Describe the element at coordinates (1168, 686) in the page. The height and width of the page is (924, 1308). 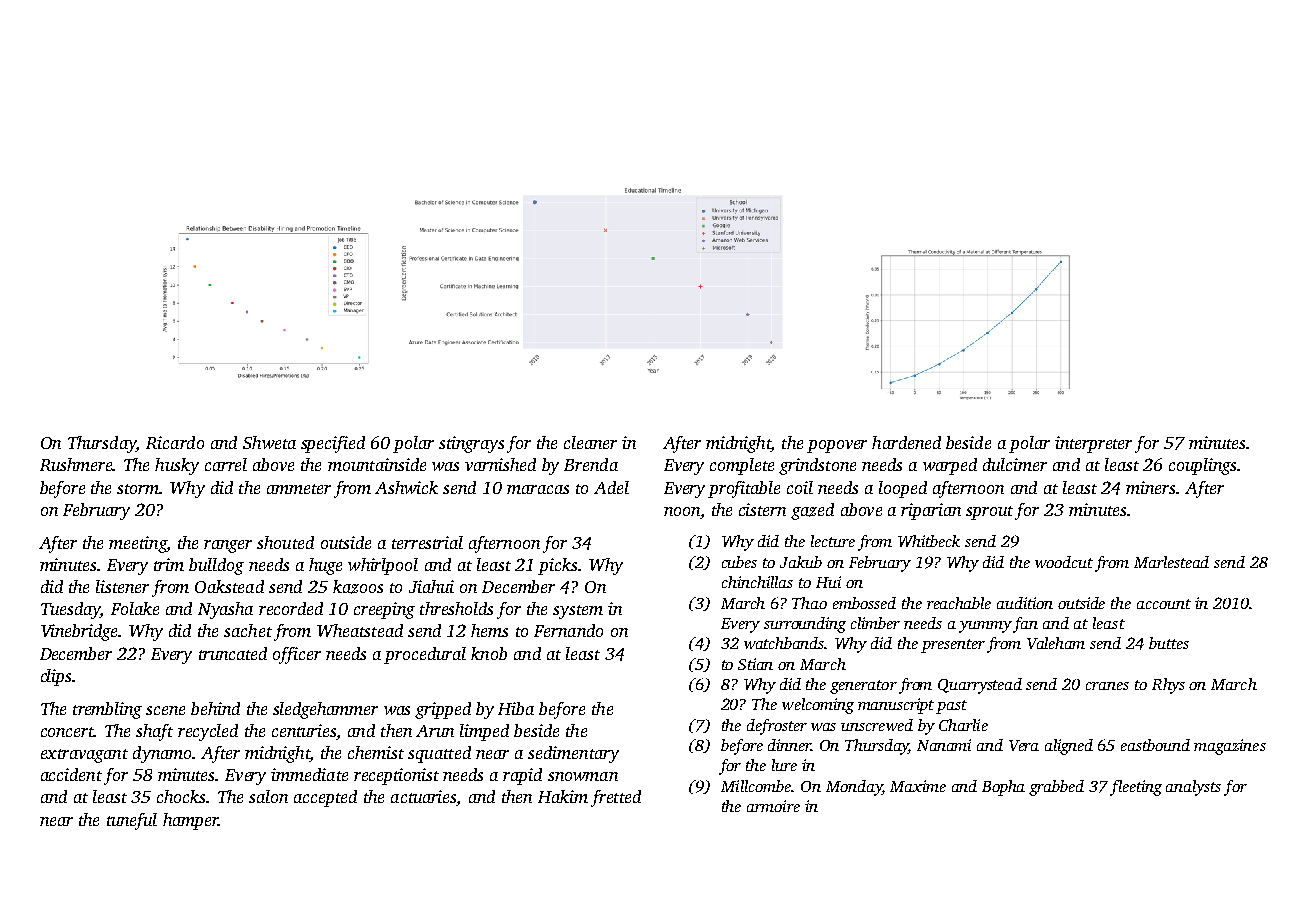
I see `Rhys` at that location.
